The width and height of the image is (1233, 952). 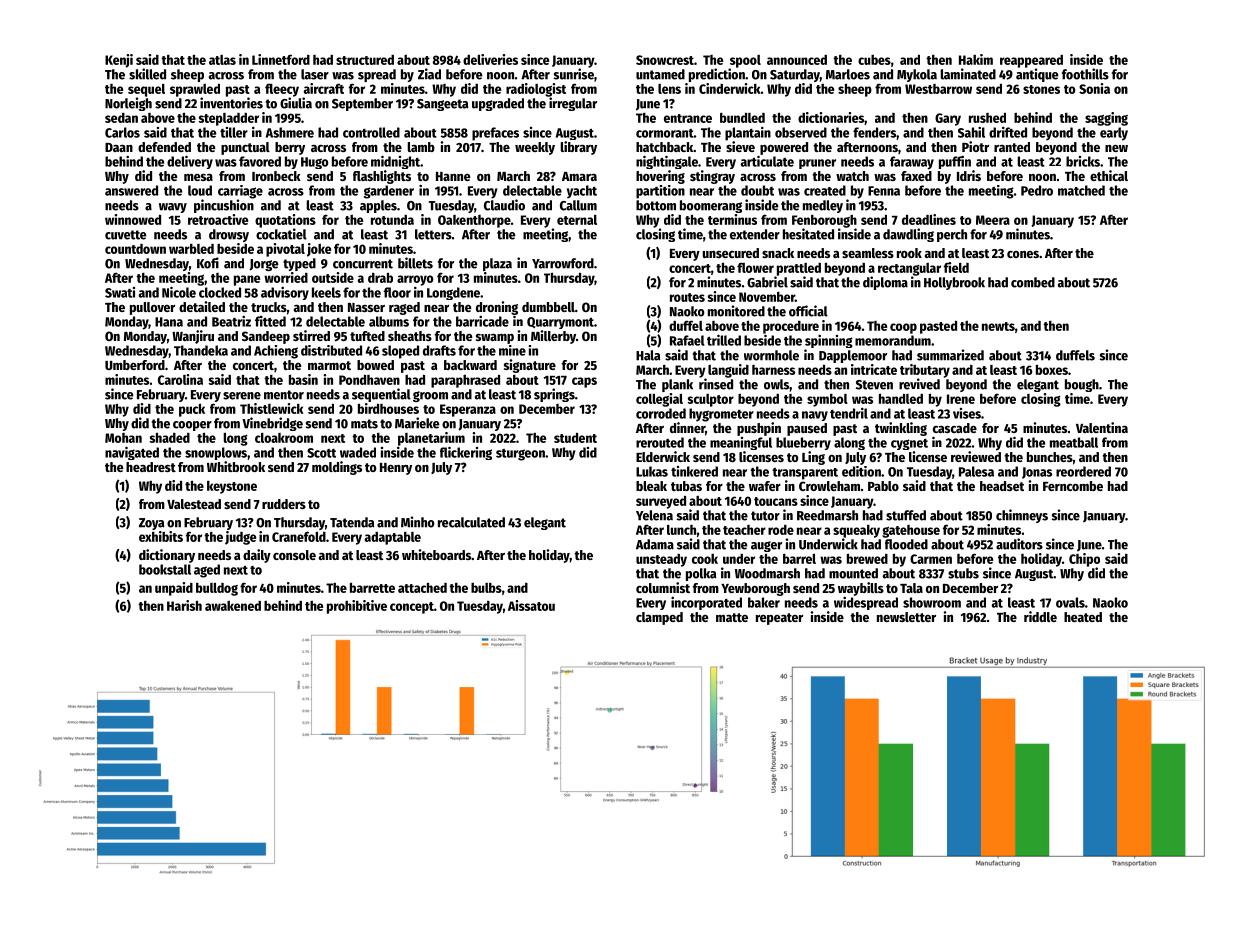 What do you see at coordinates (1102, 427) in the image?
I see `Valentina` at bounding box center [1102, 427].
